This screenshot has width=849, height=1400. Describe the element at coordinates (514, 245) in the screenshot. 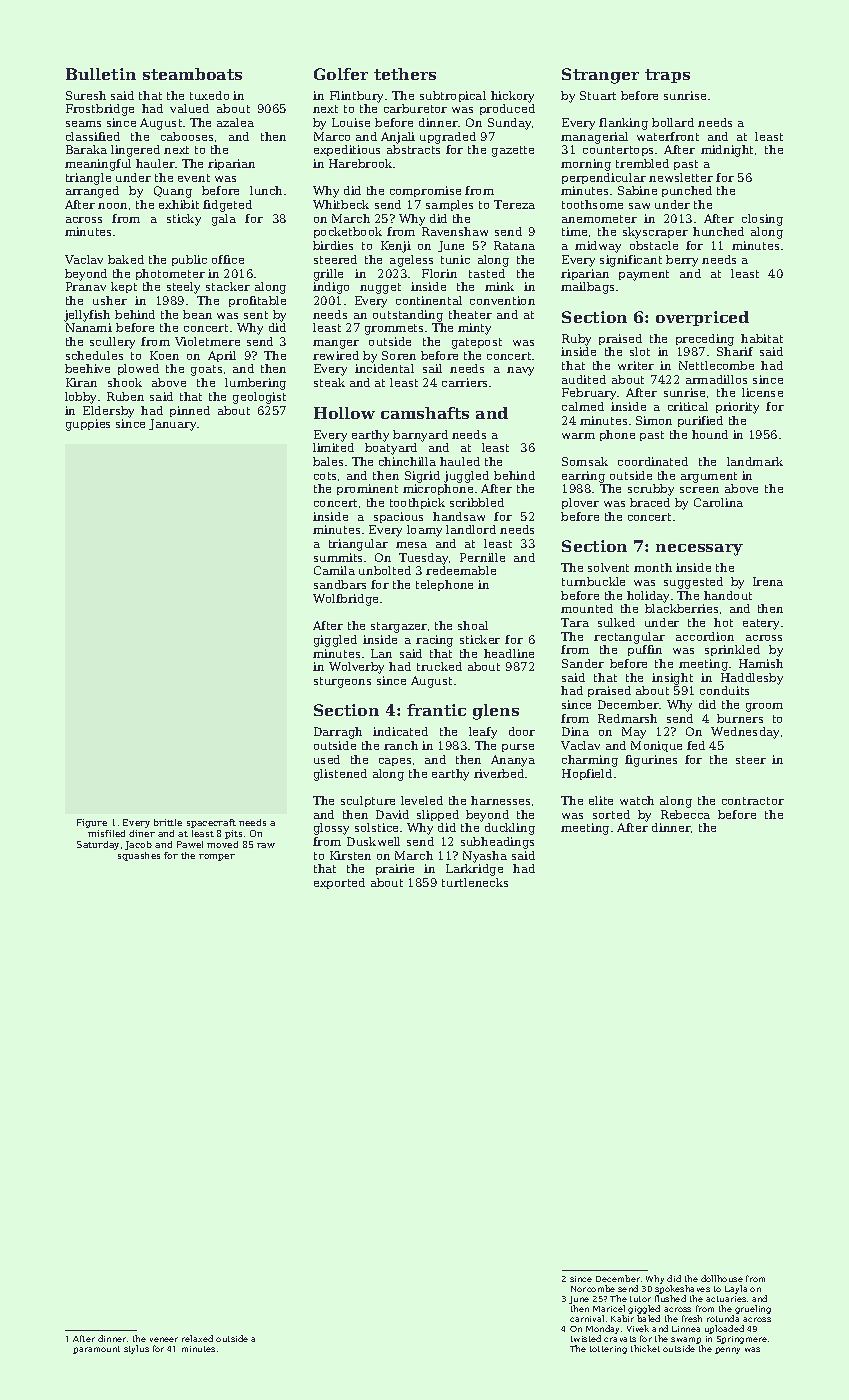

I see `Ratana` at that location.
